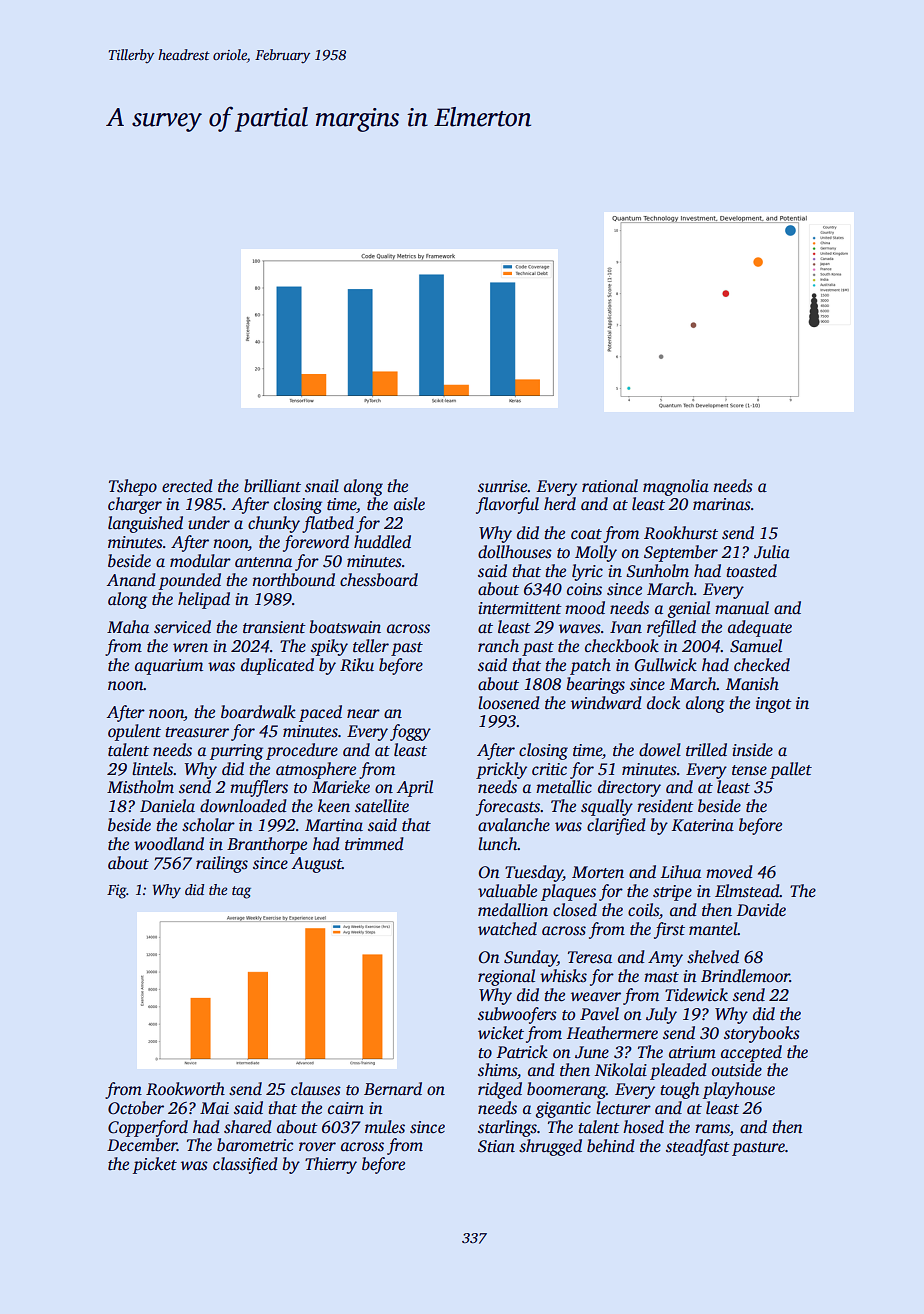  What do you see at coordinates (222, 864) in the screenshot?
I see `railings` at bounding box center [222, 864].
